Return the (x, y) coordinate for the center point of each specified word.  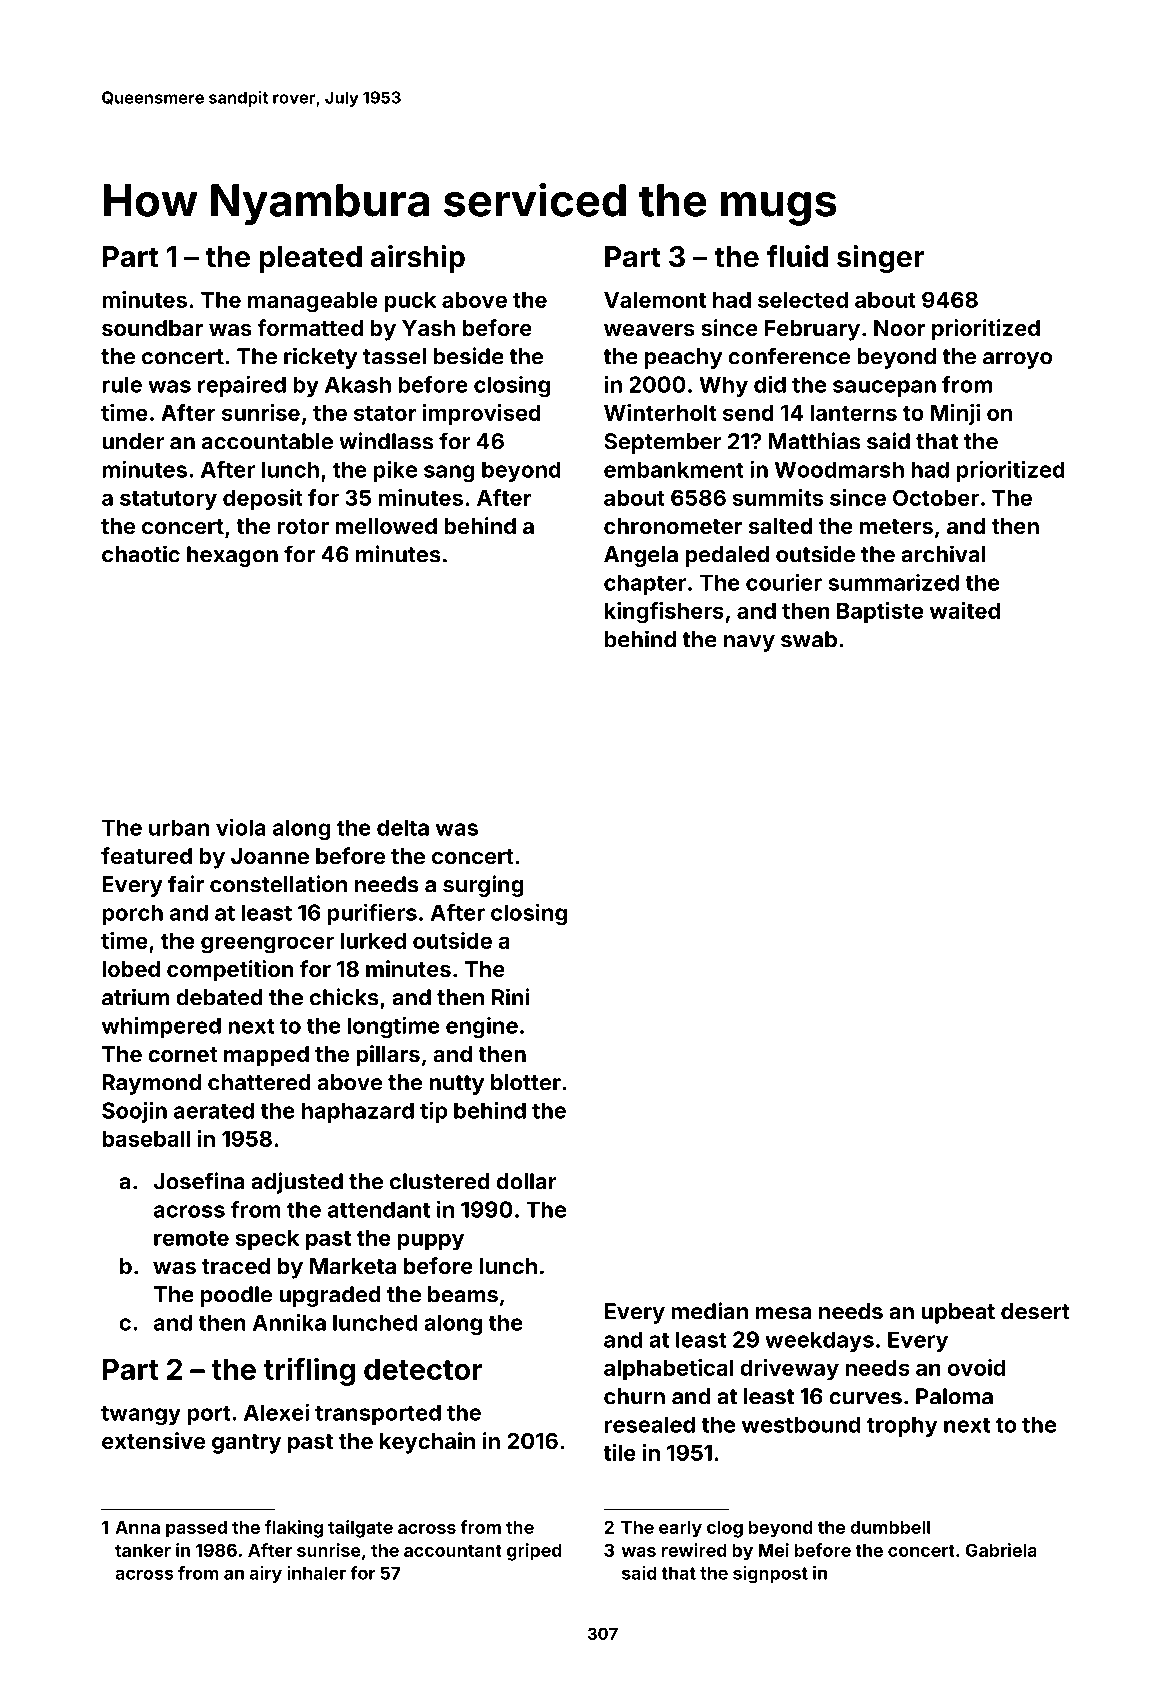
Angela (641, 556)
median (709, 1311)
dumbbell (890, 1527)
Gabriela (1001, 1550)
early (680, 1529)
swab (809, 639)
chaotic (141, 554)
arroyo (1017, 360)
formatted (310, 327)
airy (266, 1574)
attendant (379, 1209)
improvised (482, 414)
